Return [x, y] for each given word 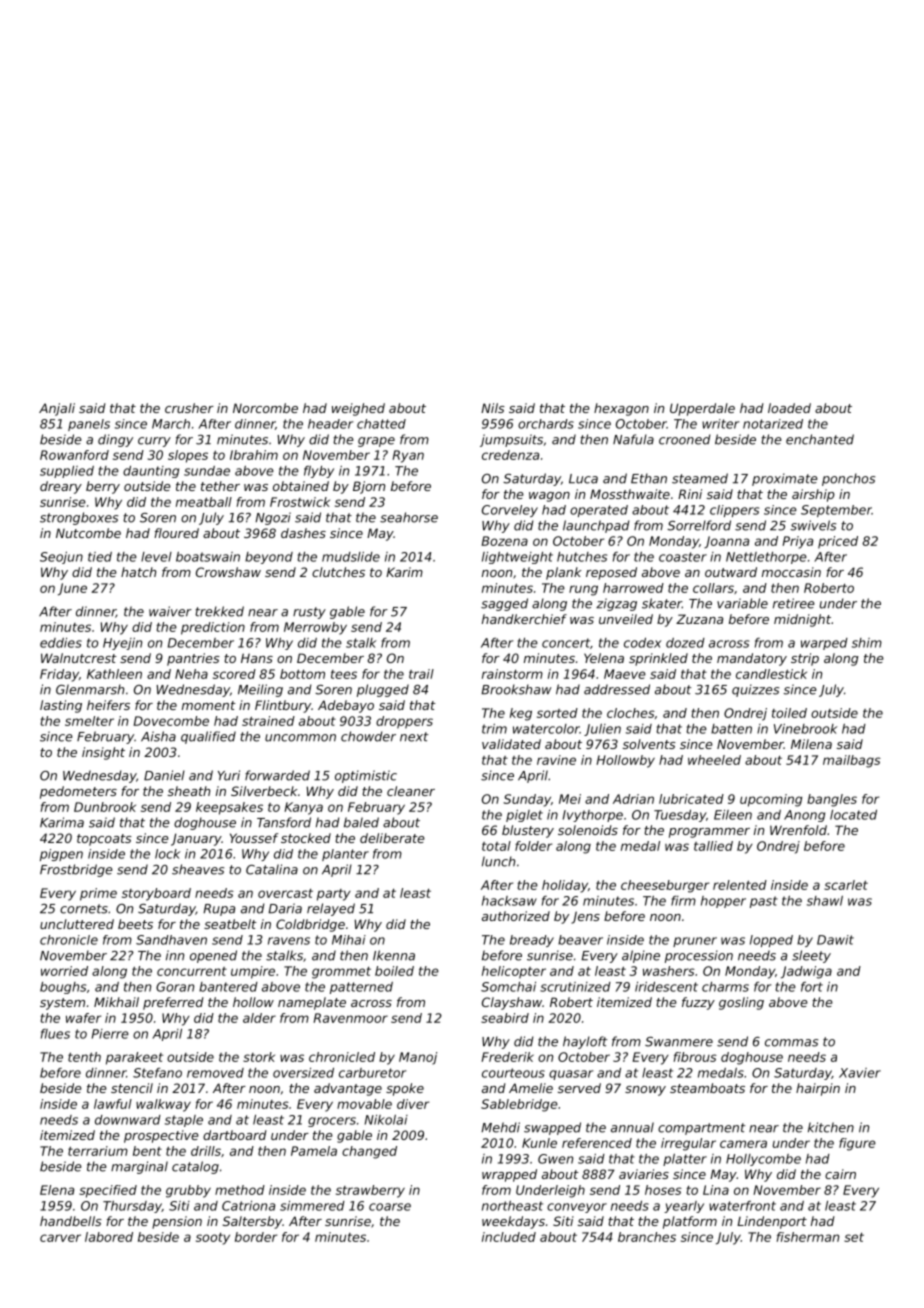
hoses [663, 1190]
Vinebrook [806, 729]
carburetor [372, 1073]
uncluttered [77, 924]
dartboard [235, 1135]
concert [566, 643]
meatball [204, 502]
